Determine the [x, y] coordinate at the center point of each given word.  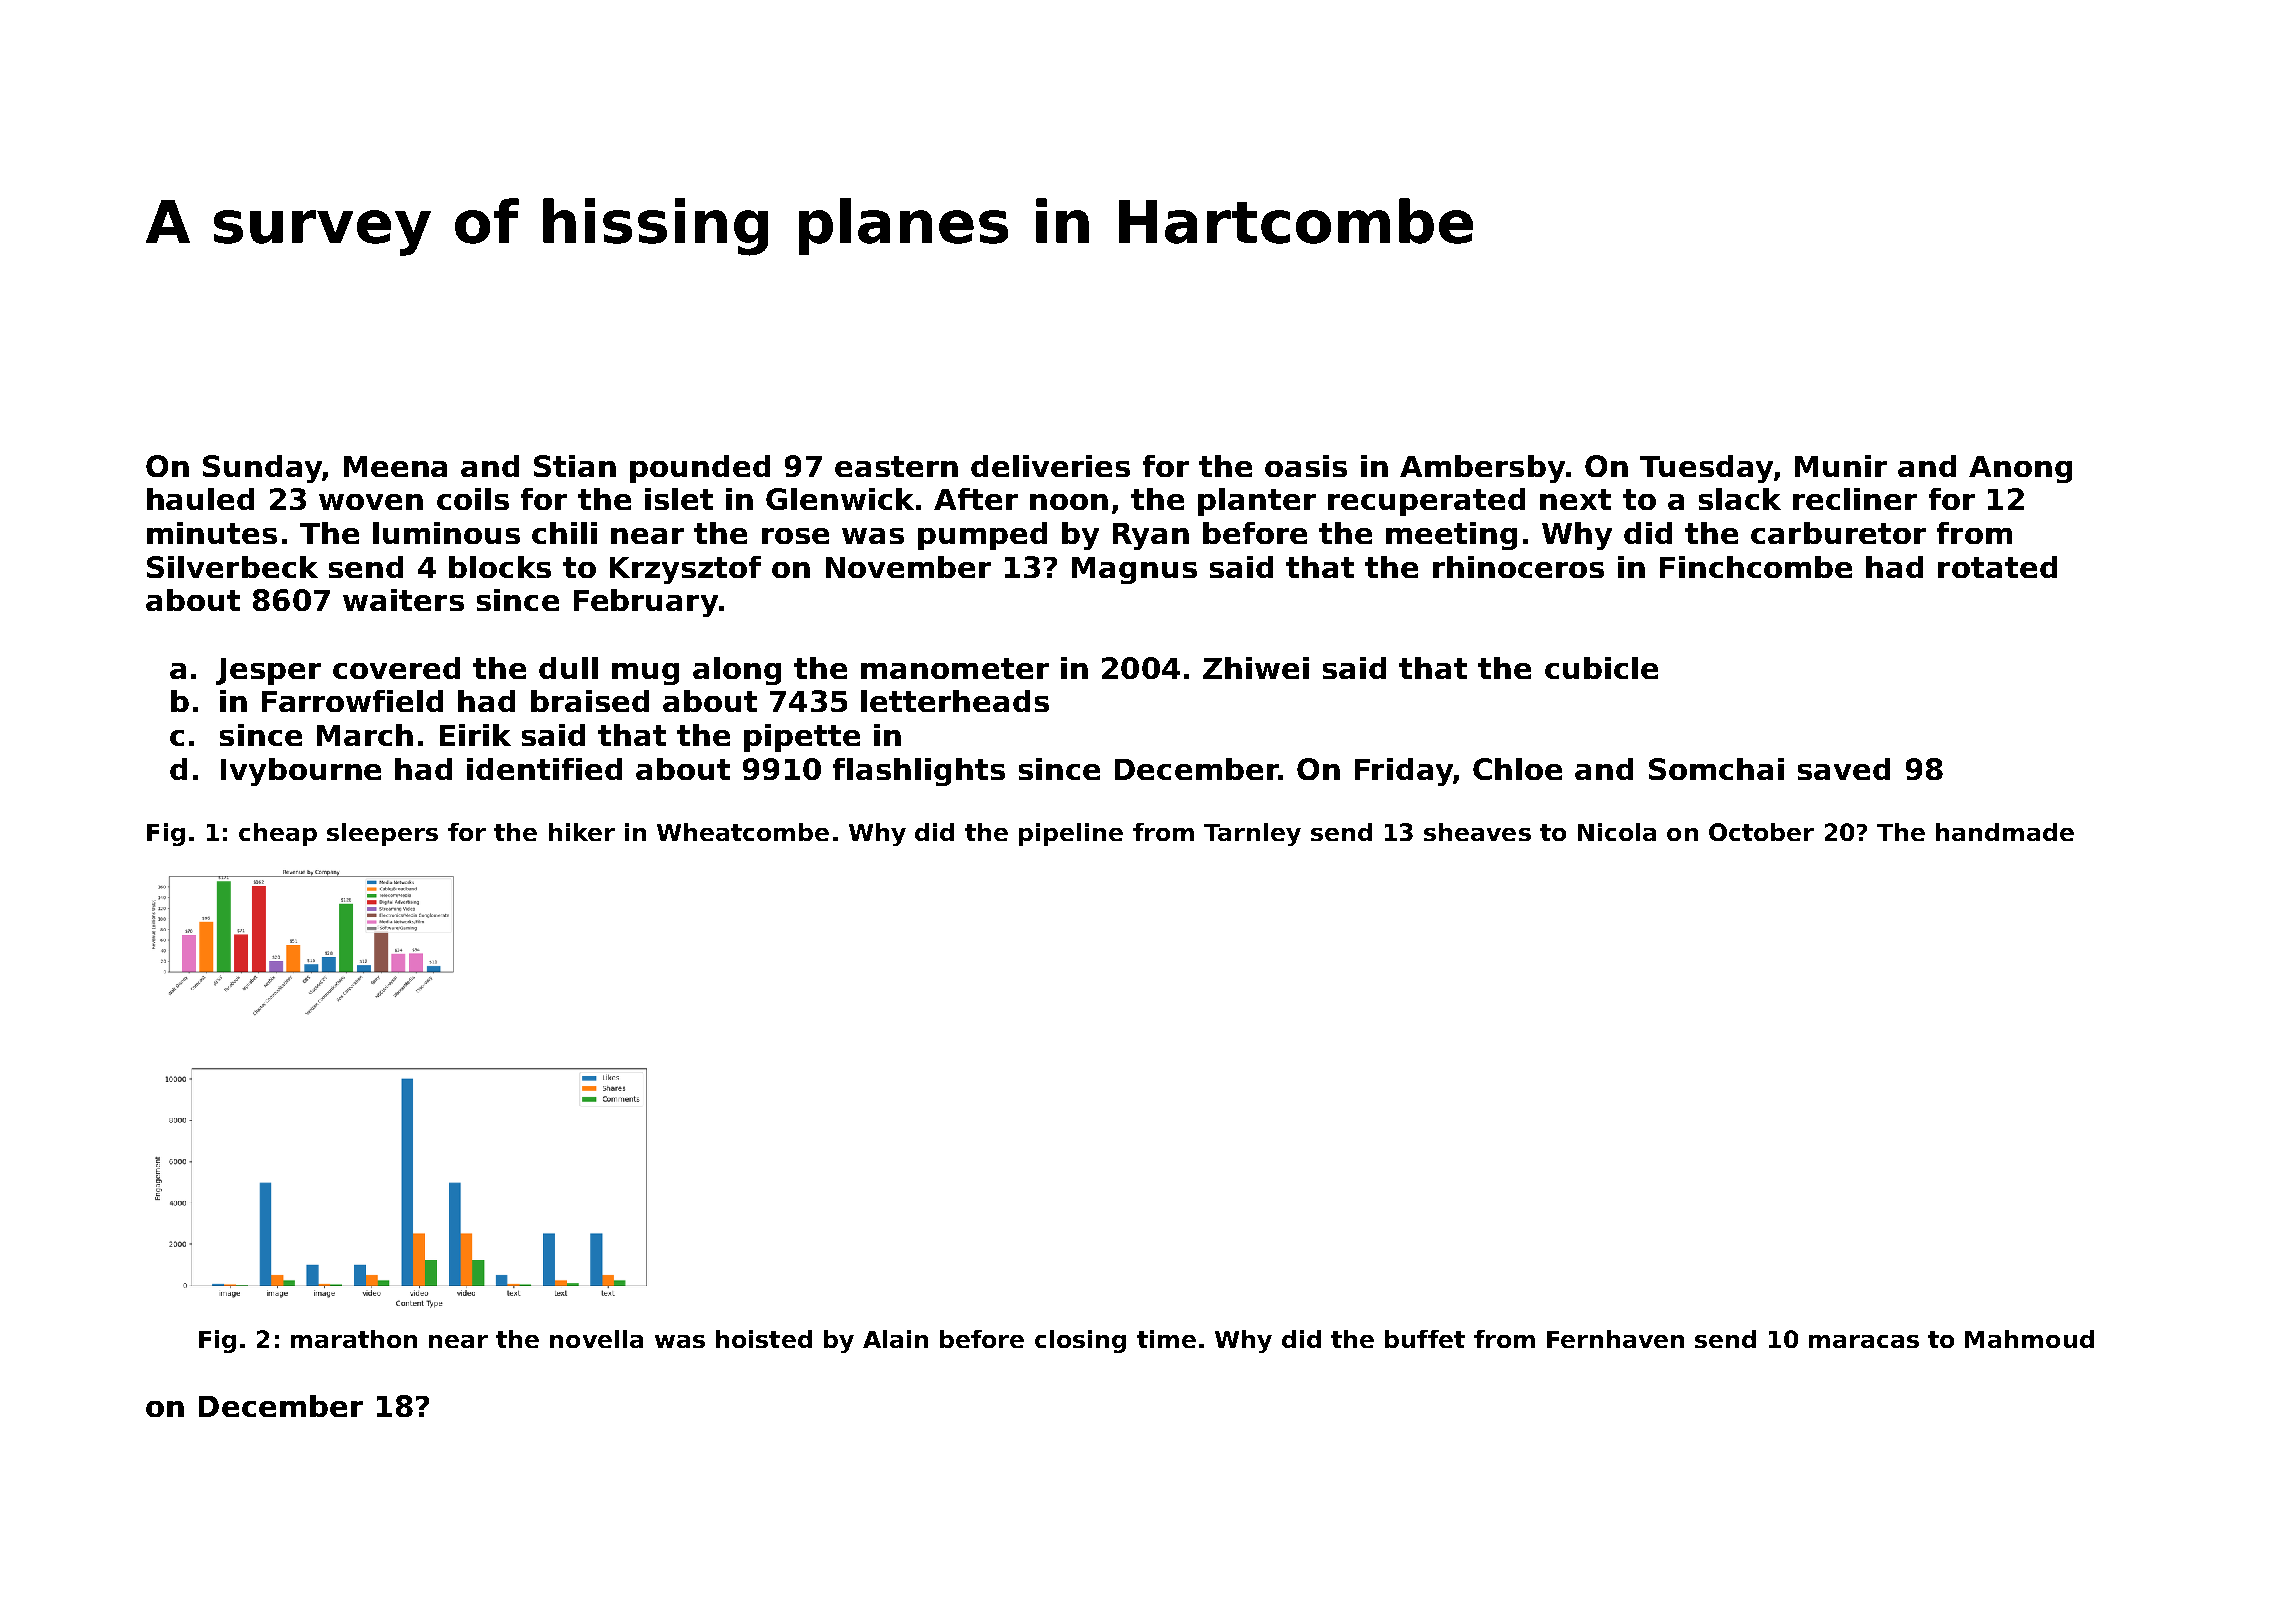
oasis [1306, 466]
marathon [354, 1339]
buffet [1425, 1339]
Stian [575, 466]
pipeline [1071, 834]
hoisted [764, 1339]
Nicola [1617, 832]
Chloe [1517, 769]
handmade [2005, 832]
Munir [1841, 466]
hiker [582, 832]
